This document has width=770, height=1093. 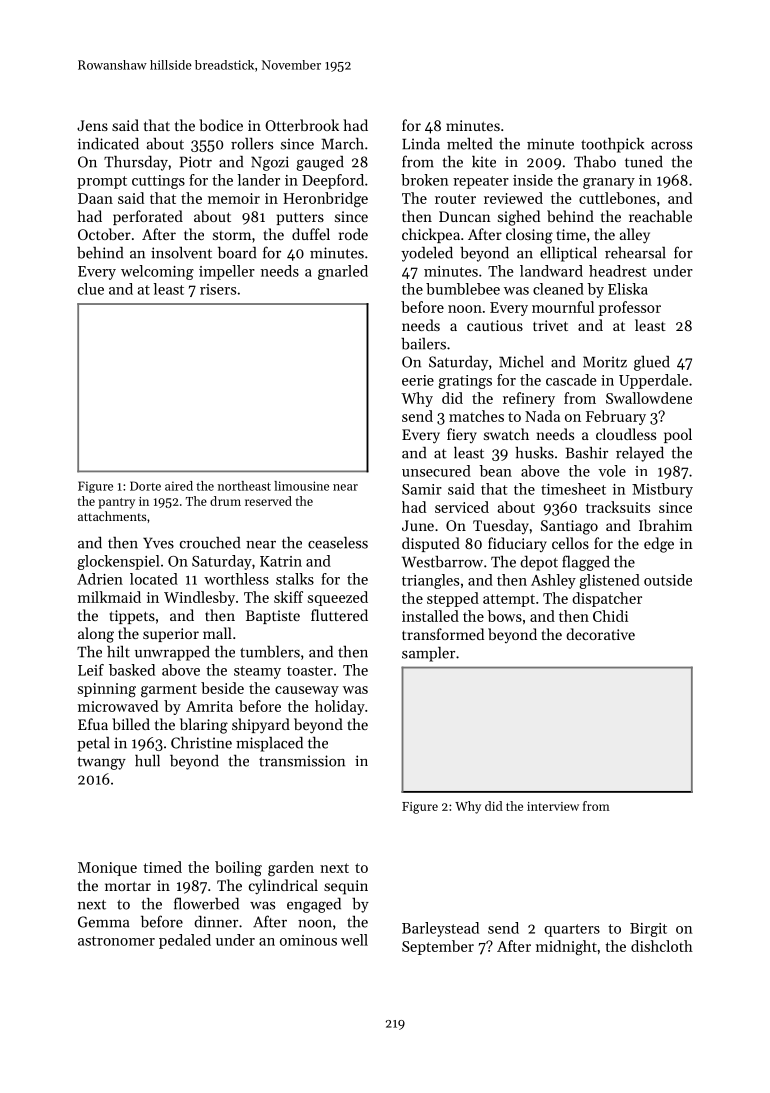 I want to click on pool, so click(x=678, y=435).
